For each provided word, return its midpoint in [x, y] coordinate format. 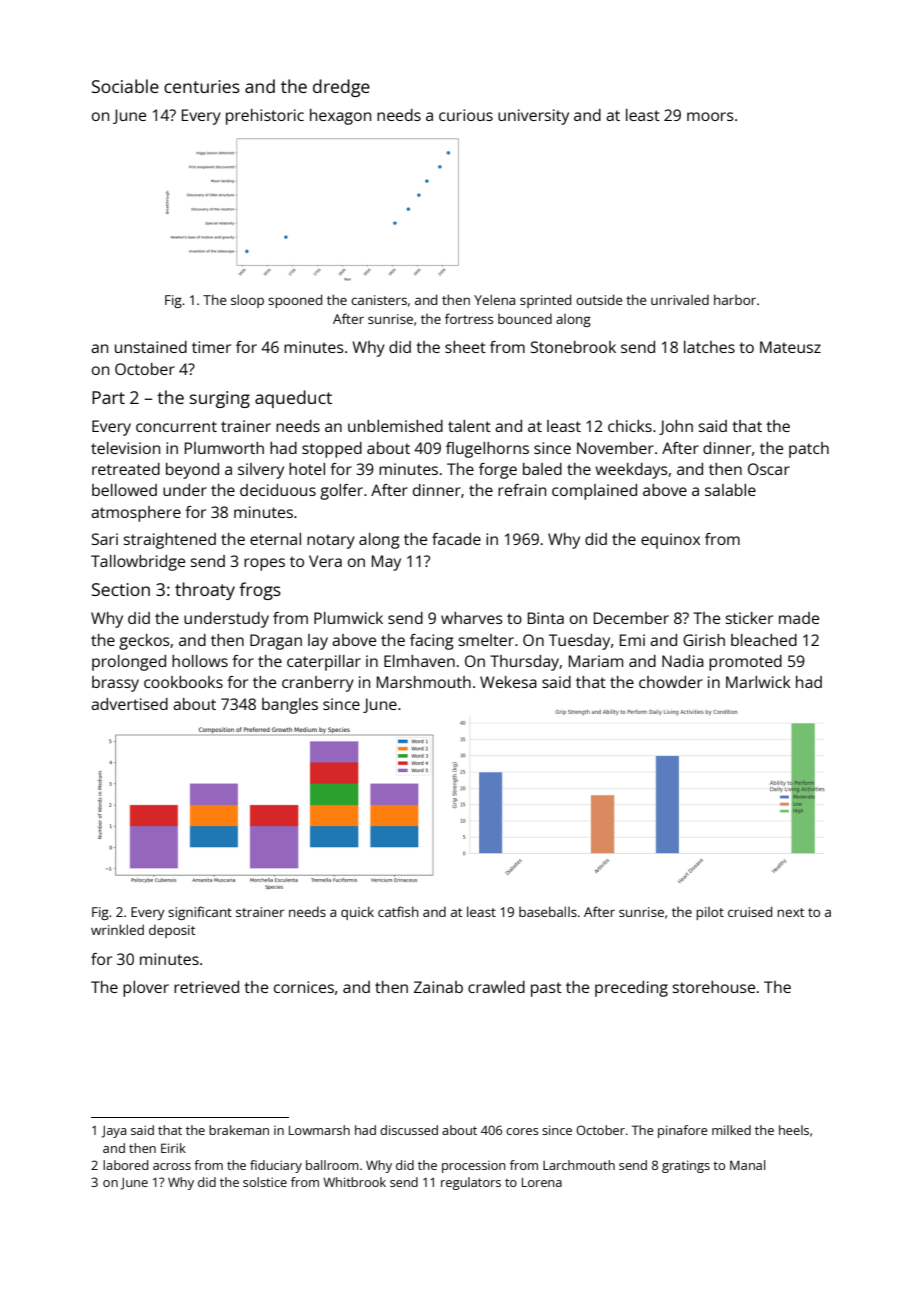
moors [710, 116]
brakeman [239, 1130]
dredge [341, 88]
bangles [290, 706]
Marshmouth [424, 682]
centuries [202, 86]
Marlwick [758, 682]
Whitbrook [354, 1182]
